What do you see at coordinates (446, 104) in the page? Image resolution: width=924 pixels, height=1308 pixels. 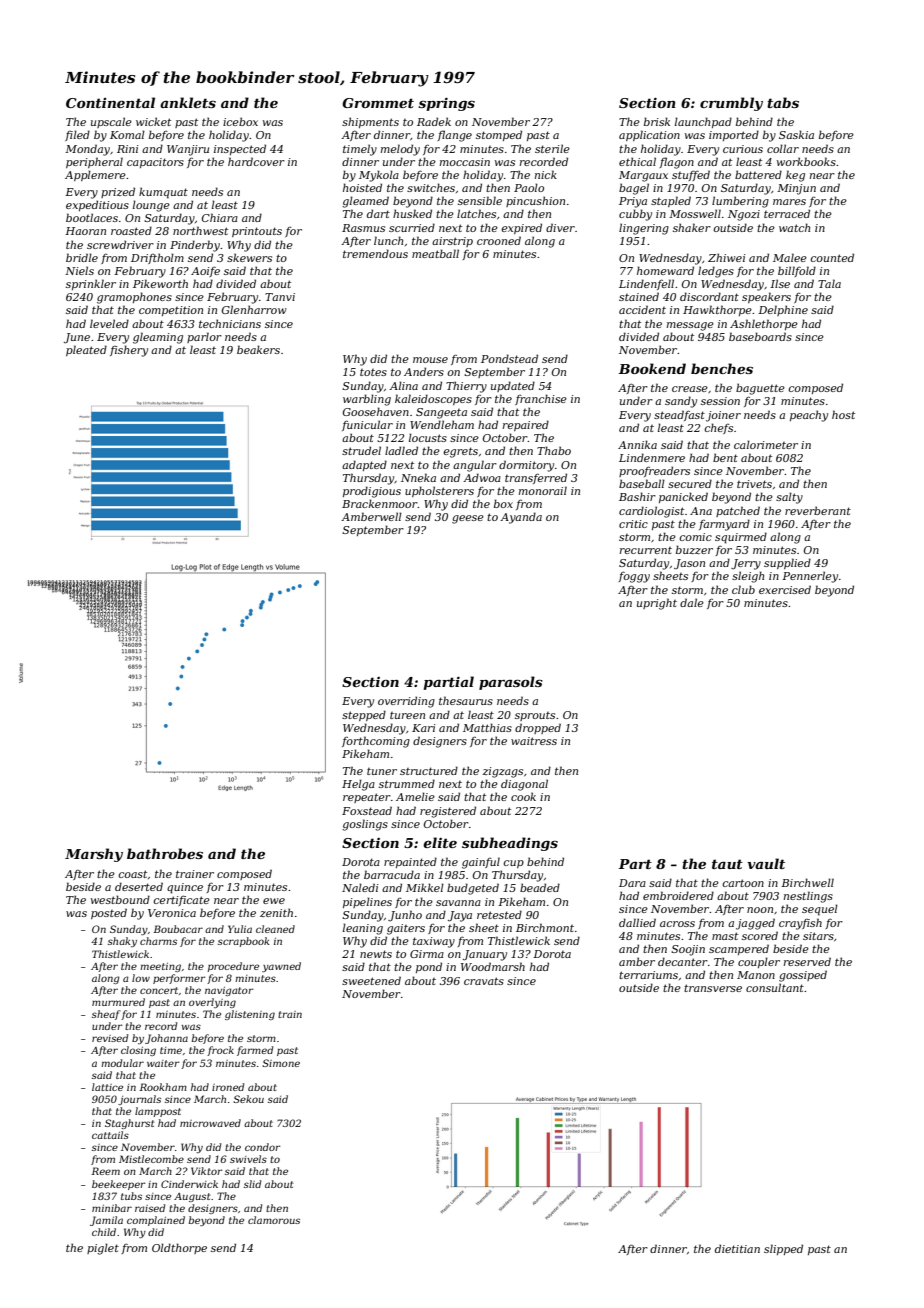 I see `springs` at bounding box center [446, 104].
